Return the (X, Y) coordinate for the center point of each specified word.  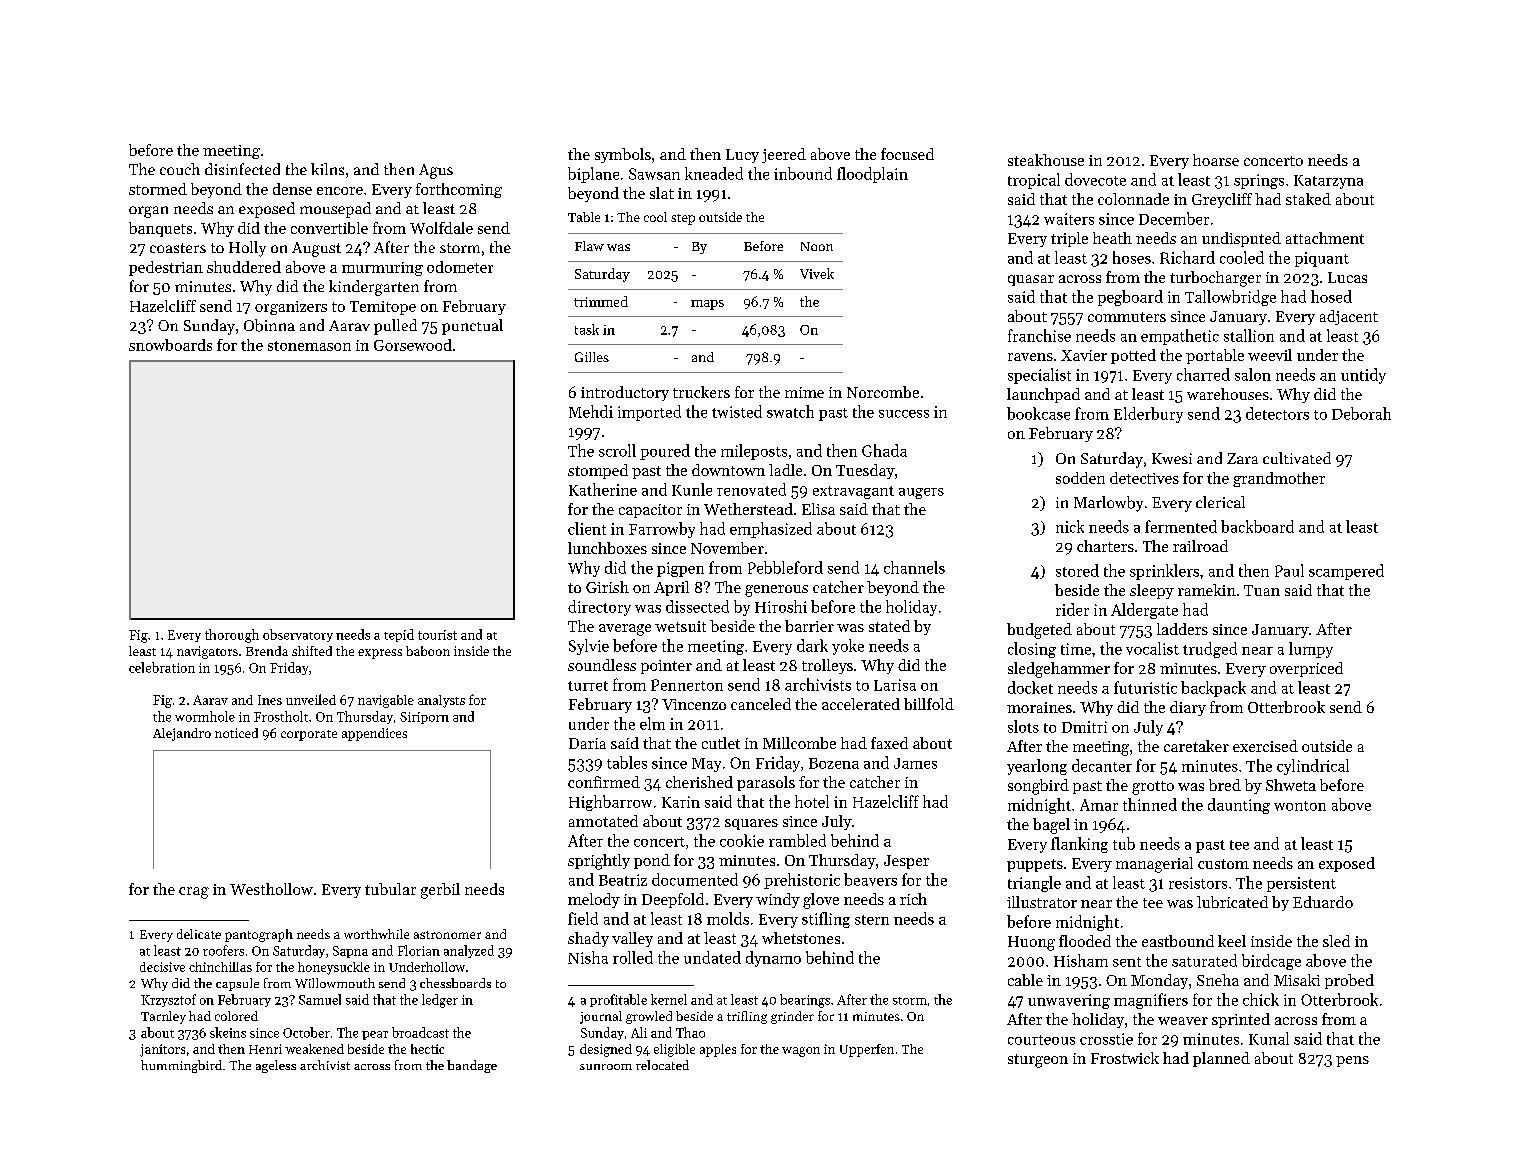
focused (907, 154)
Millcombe (799, 743)
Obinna (269, 325)
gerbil (440, 891)
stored (1077, 570)
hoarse (1216, 160)
